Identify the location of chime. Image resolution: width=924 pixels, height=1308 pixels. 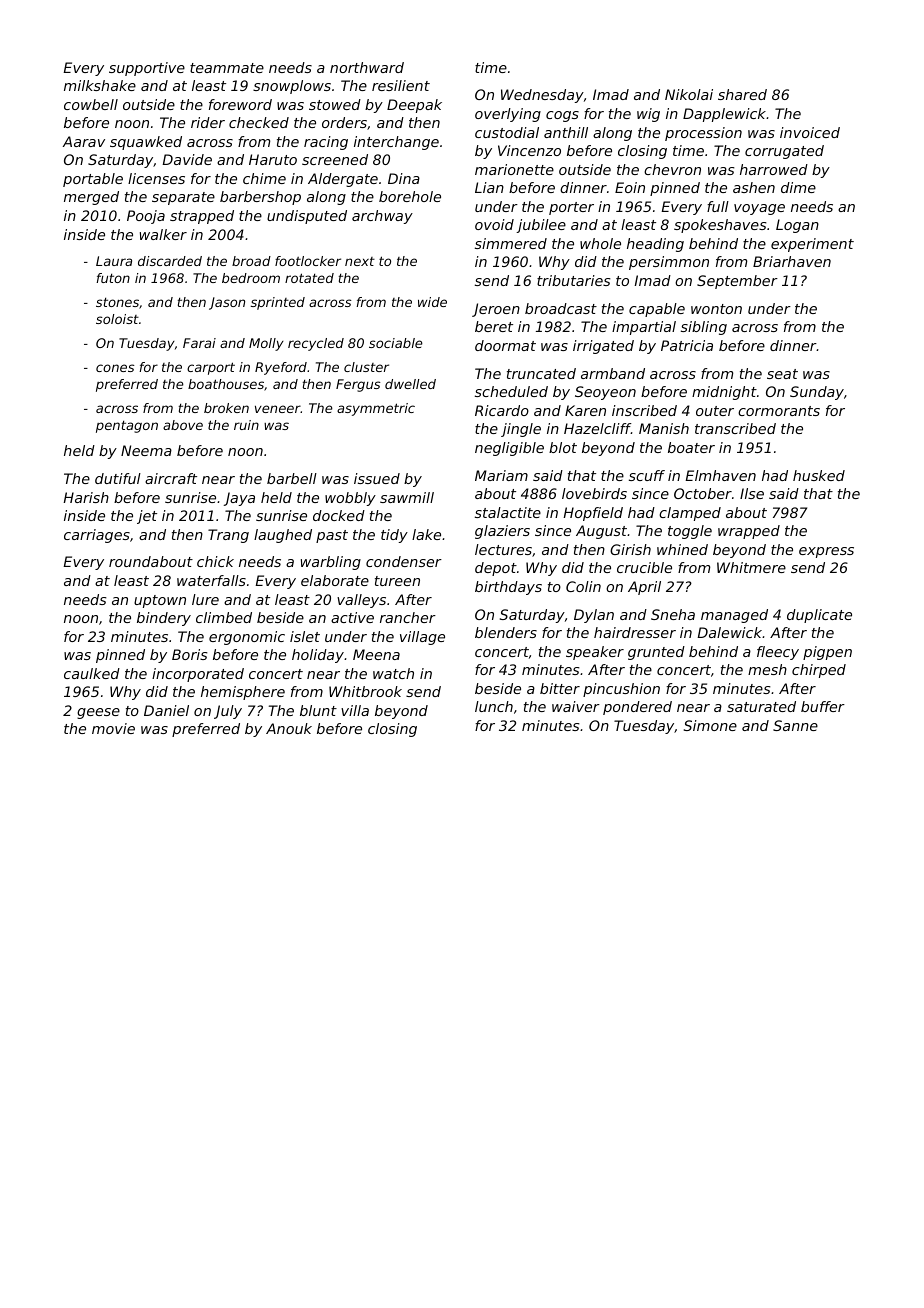
(264, 178).
